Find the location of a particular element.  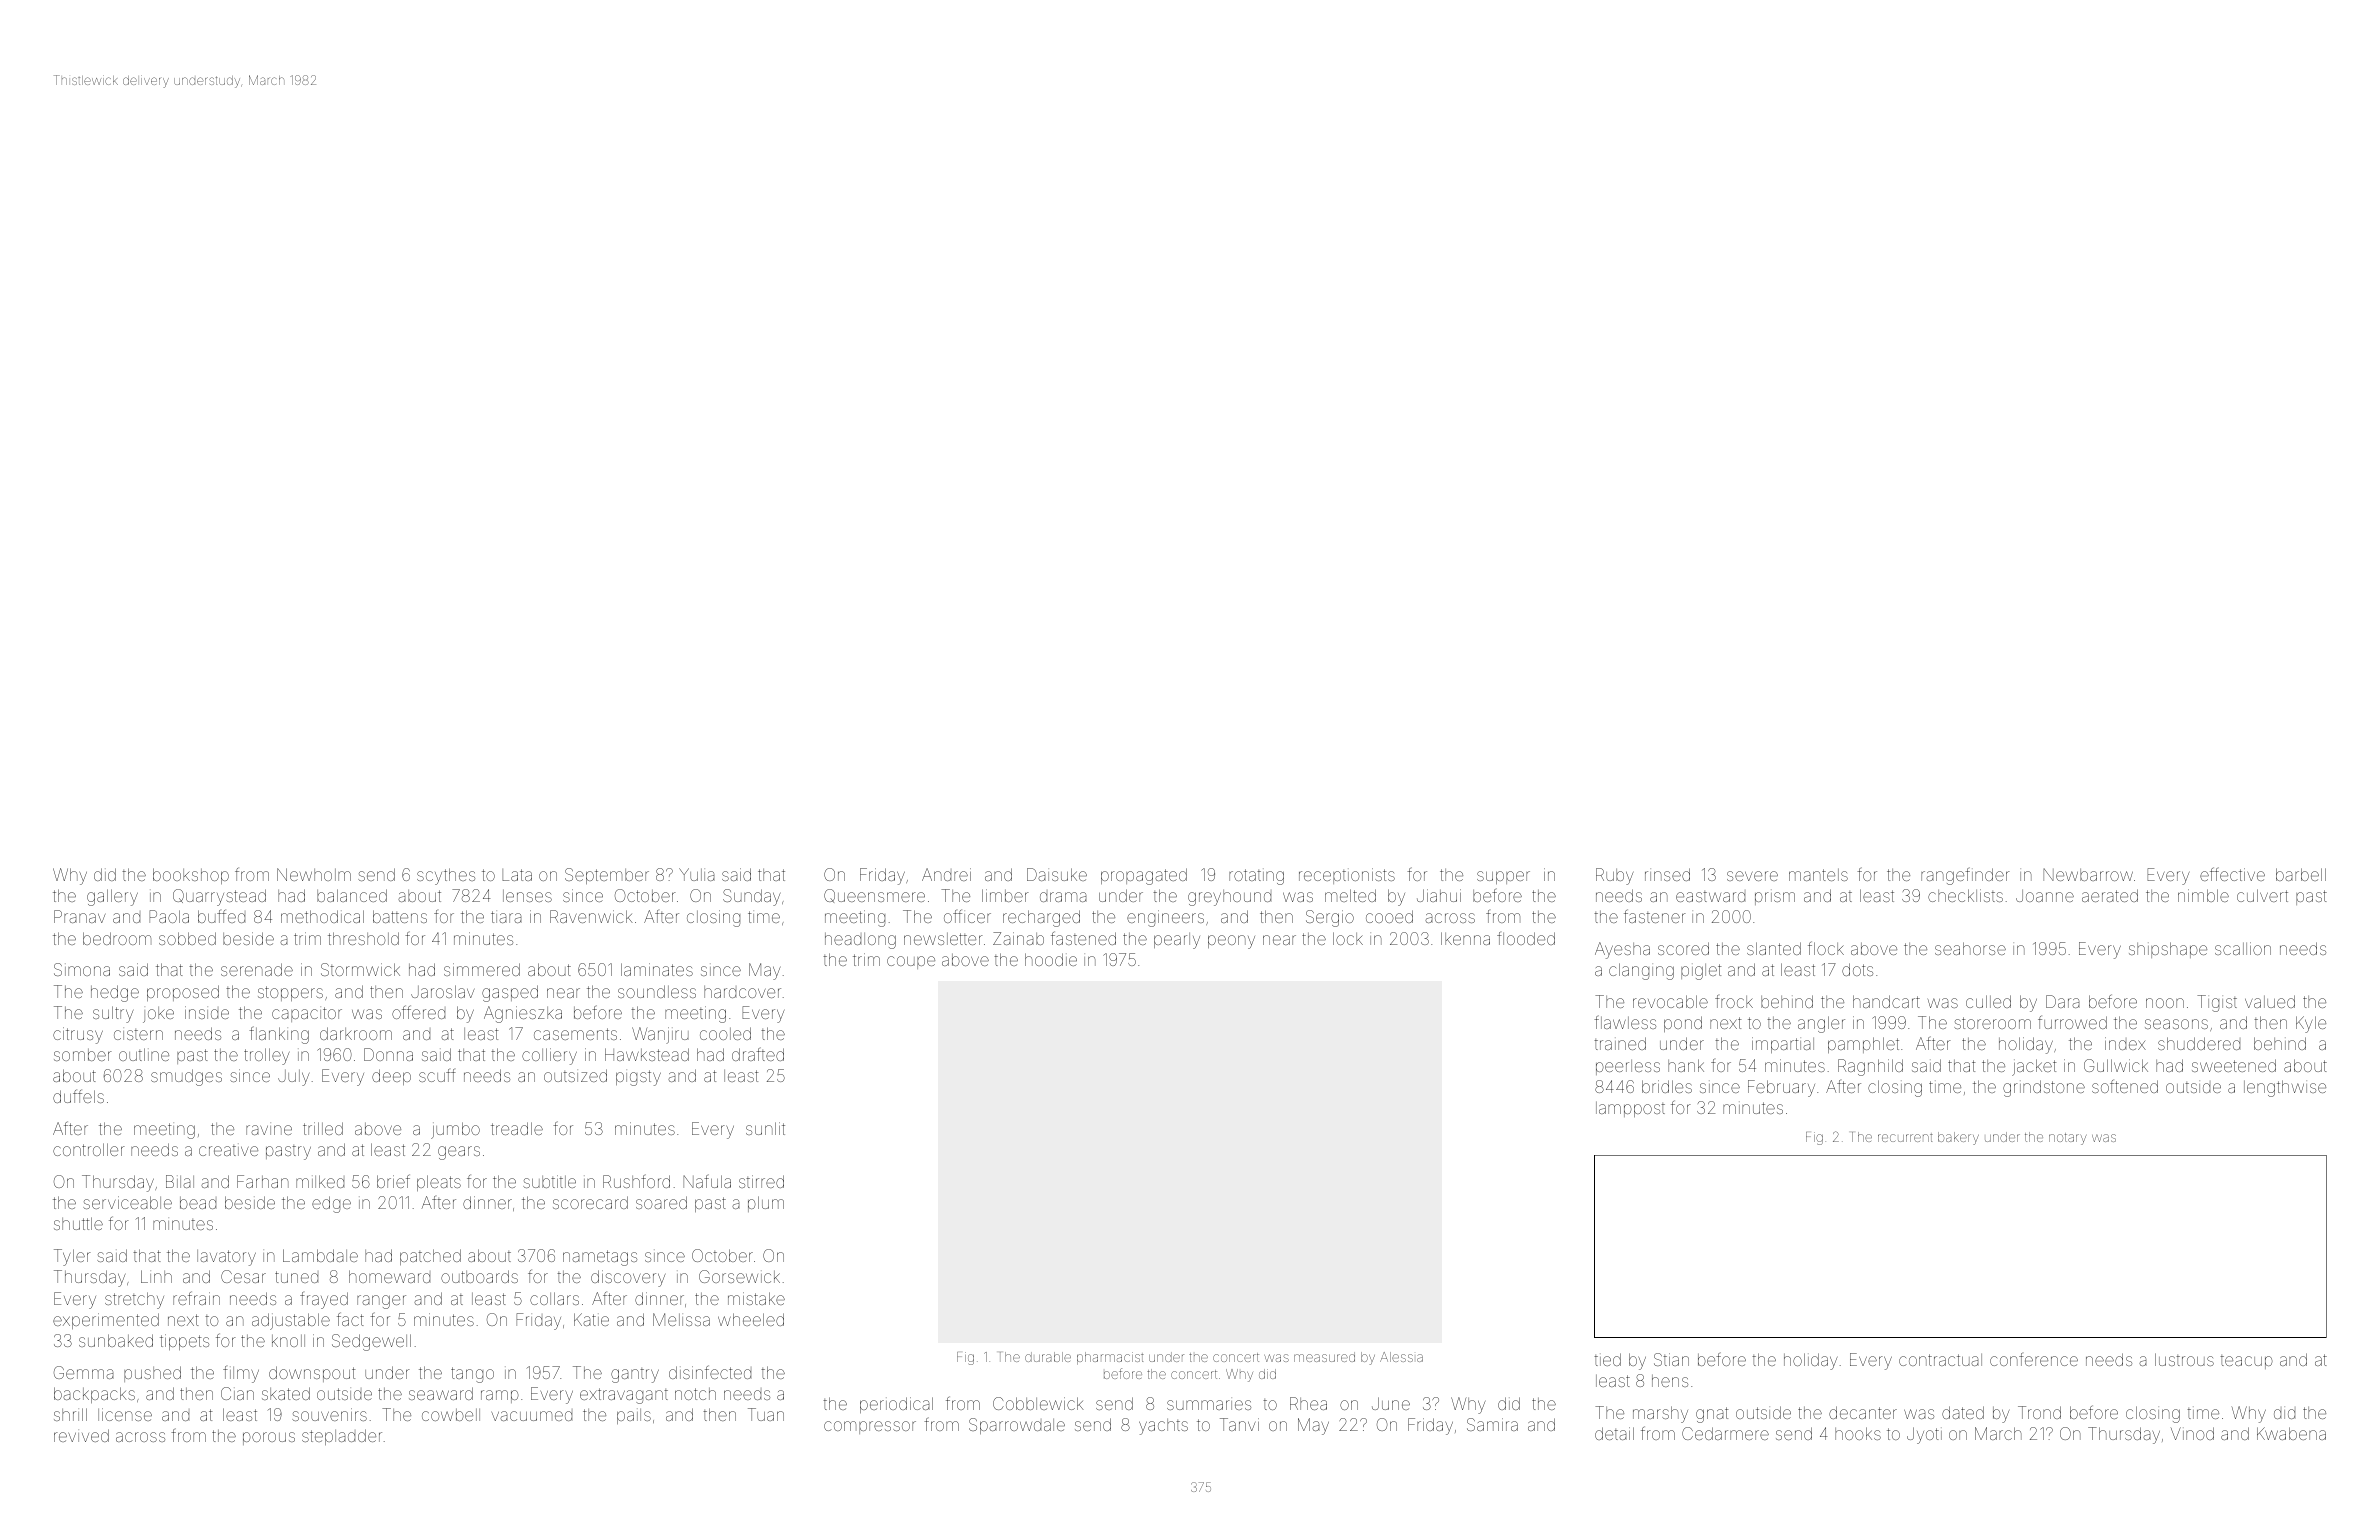

scorecard is located at coordinates (590, 1202).
